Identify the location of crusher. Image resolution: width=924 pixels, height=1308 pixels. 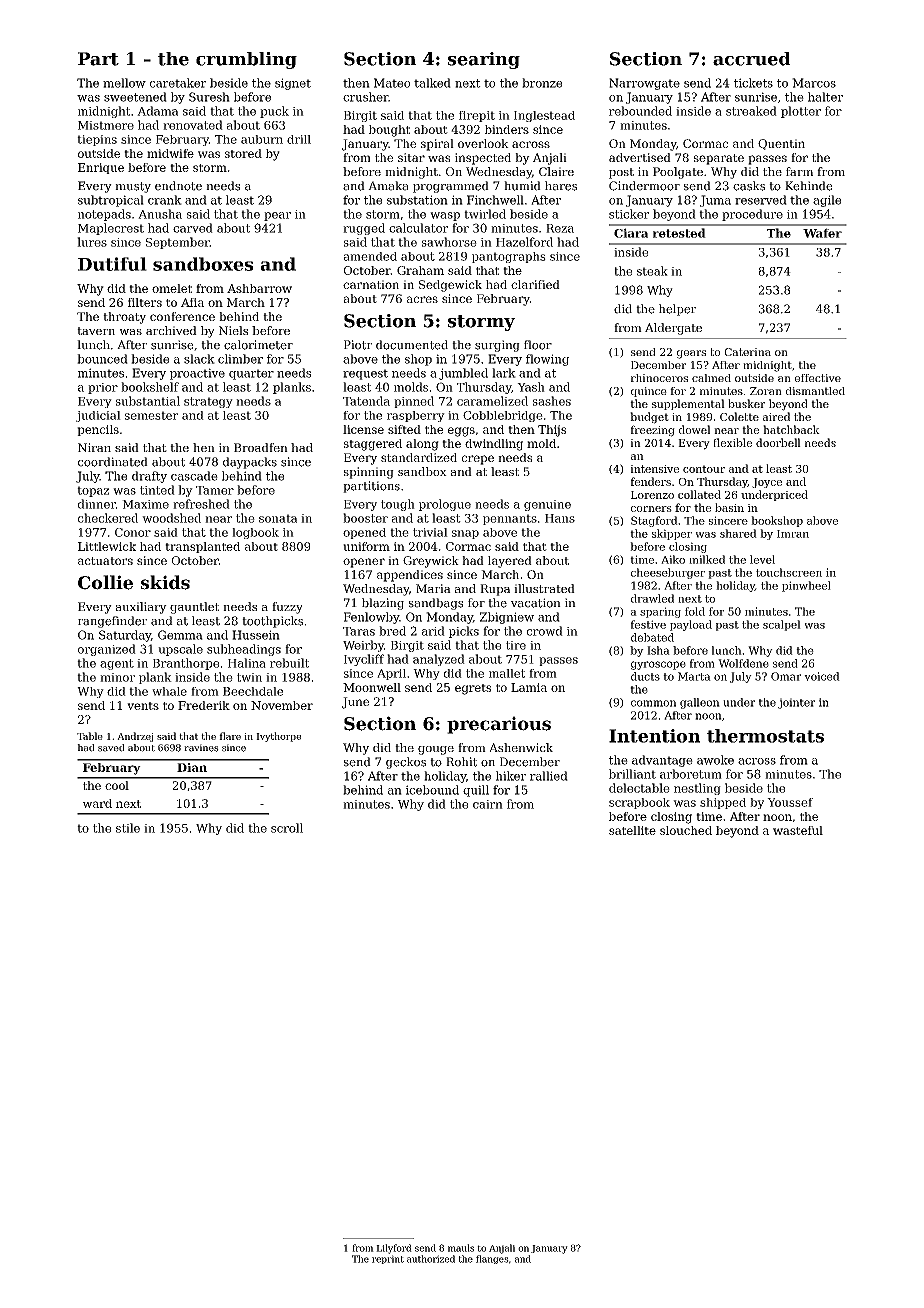
(366, 97).
